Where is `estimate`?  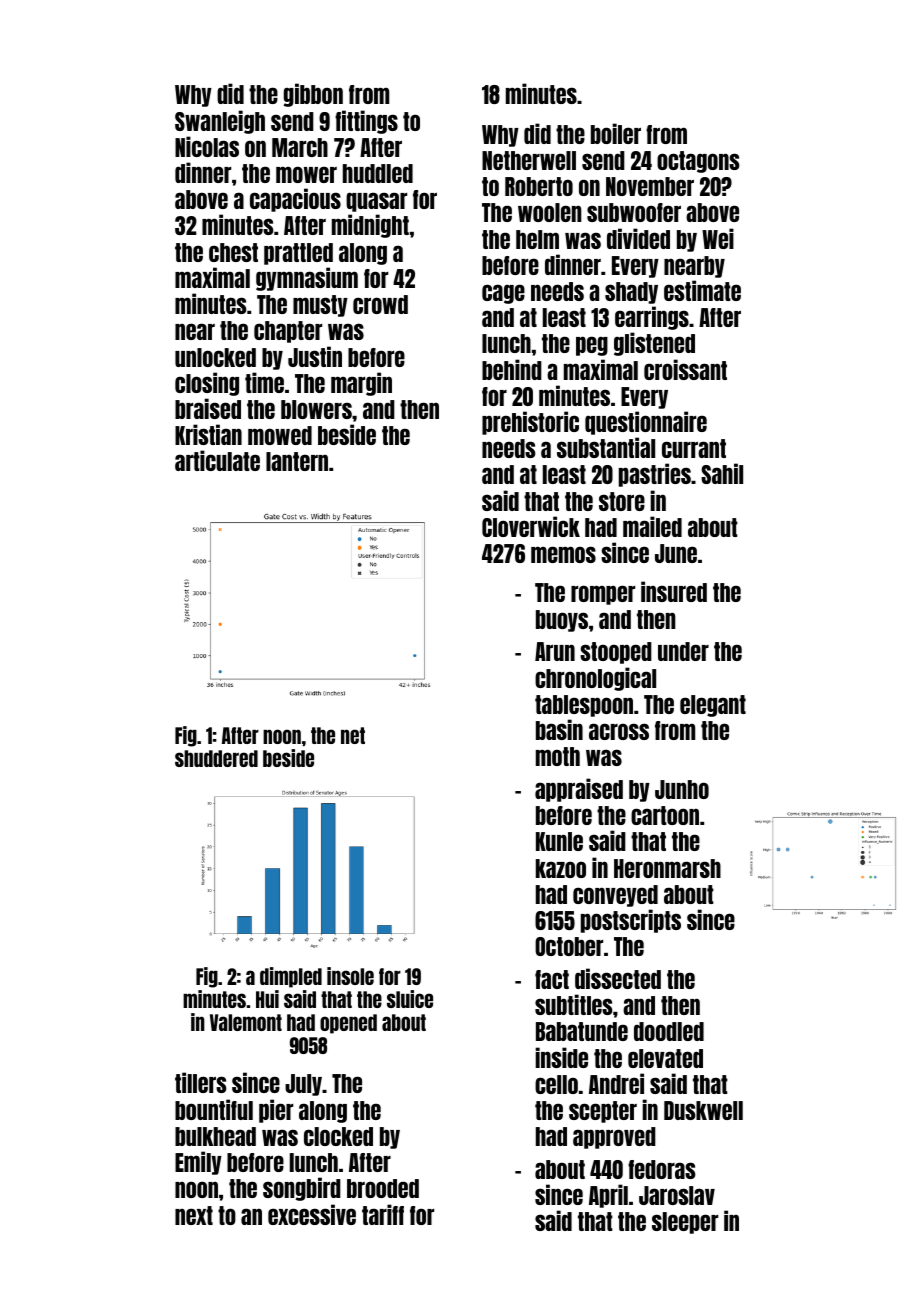
estimate is located at coordinates (702, 290).
